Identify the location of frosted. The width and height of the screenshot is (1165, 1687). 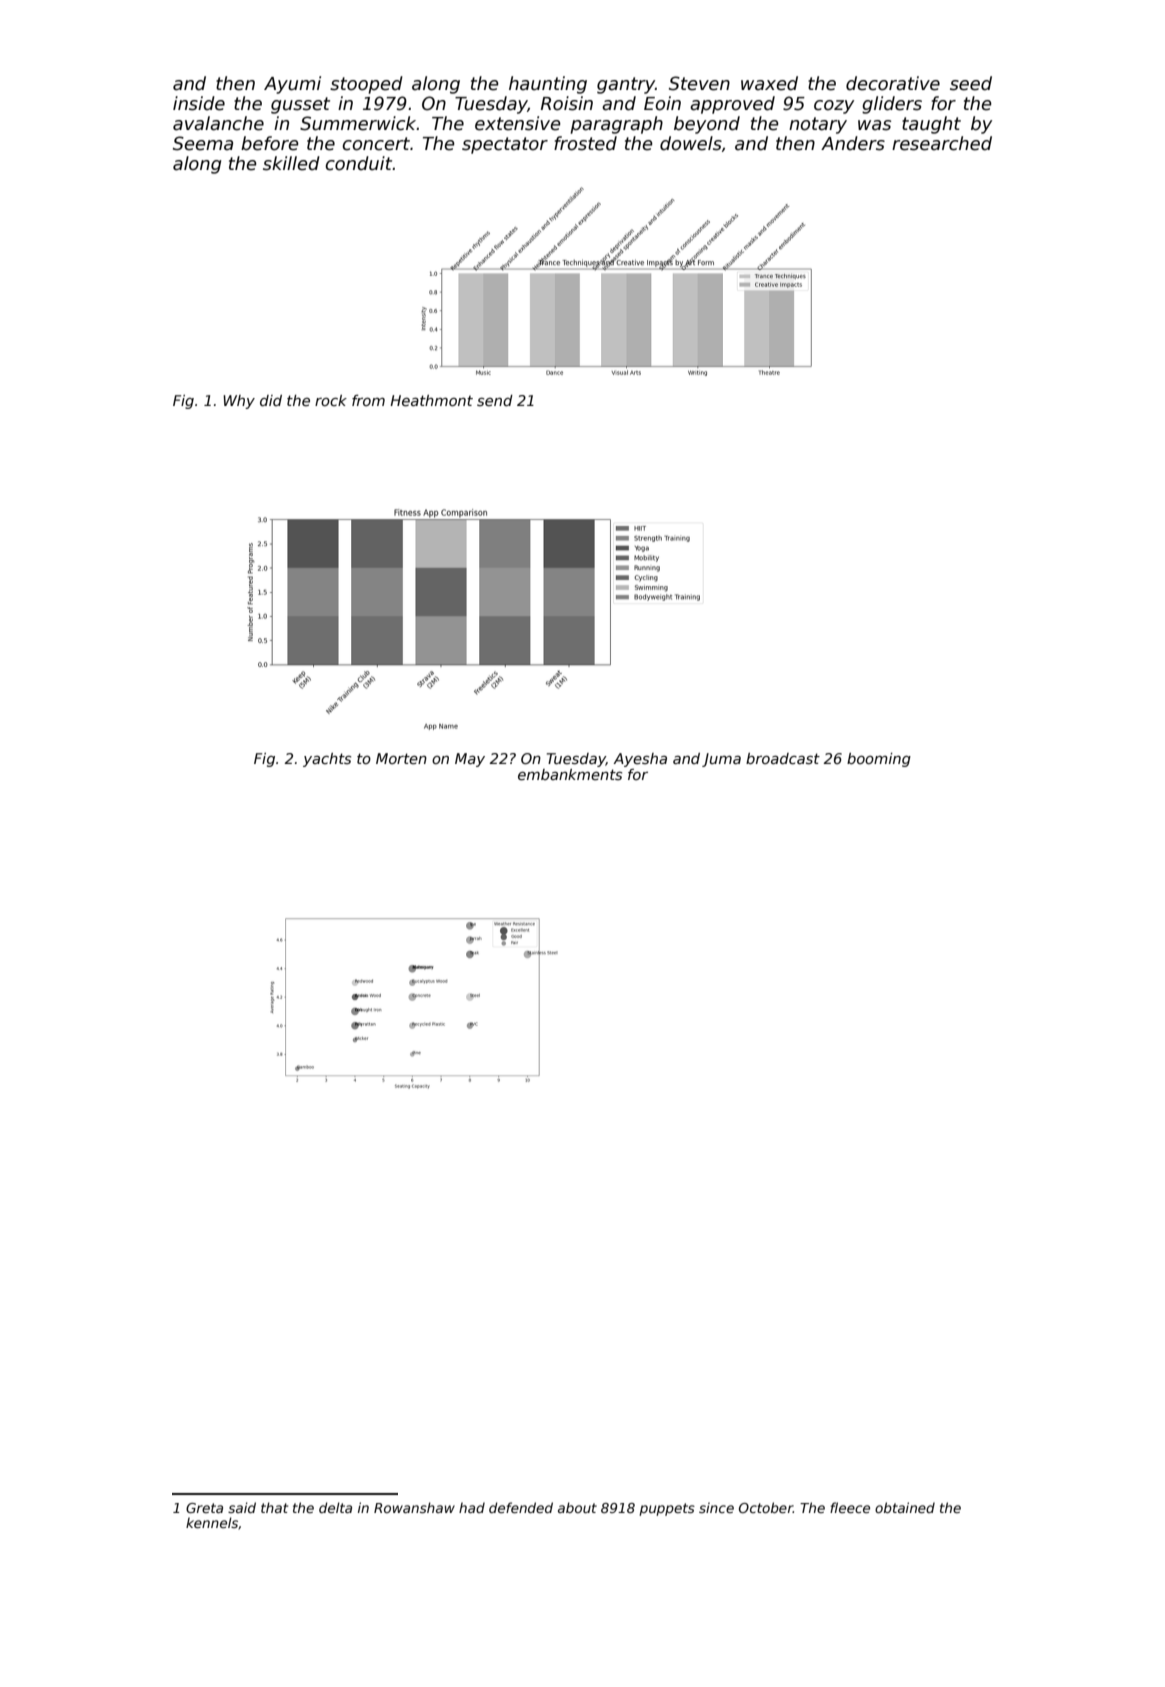
(585, 143).
